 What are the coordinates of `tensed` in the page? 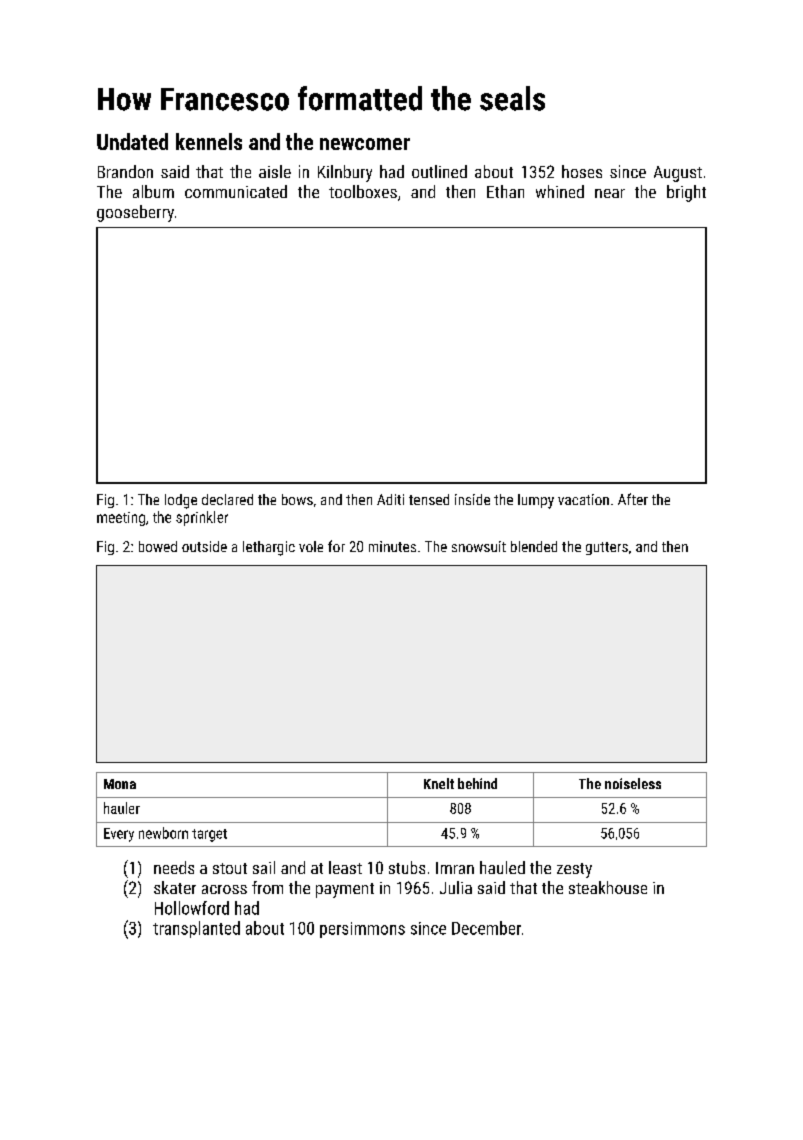 It's located at (429, 499).
